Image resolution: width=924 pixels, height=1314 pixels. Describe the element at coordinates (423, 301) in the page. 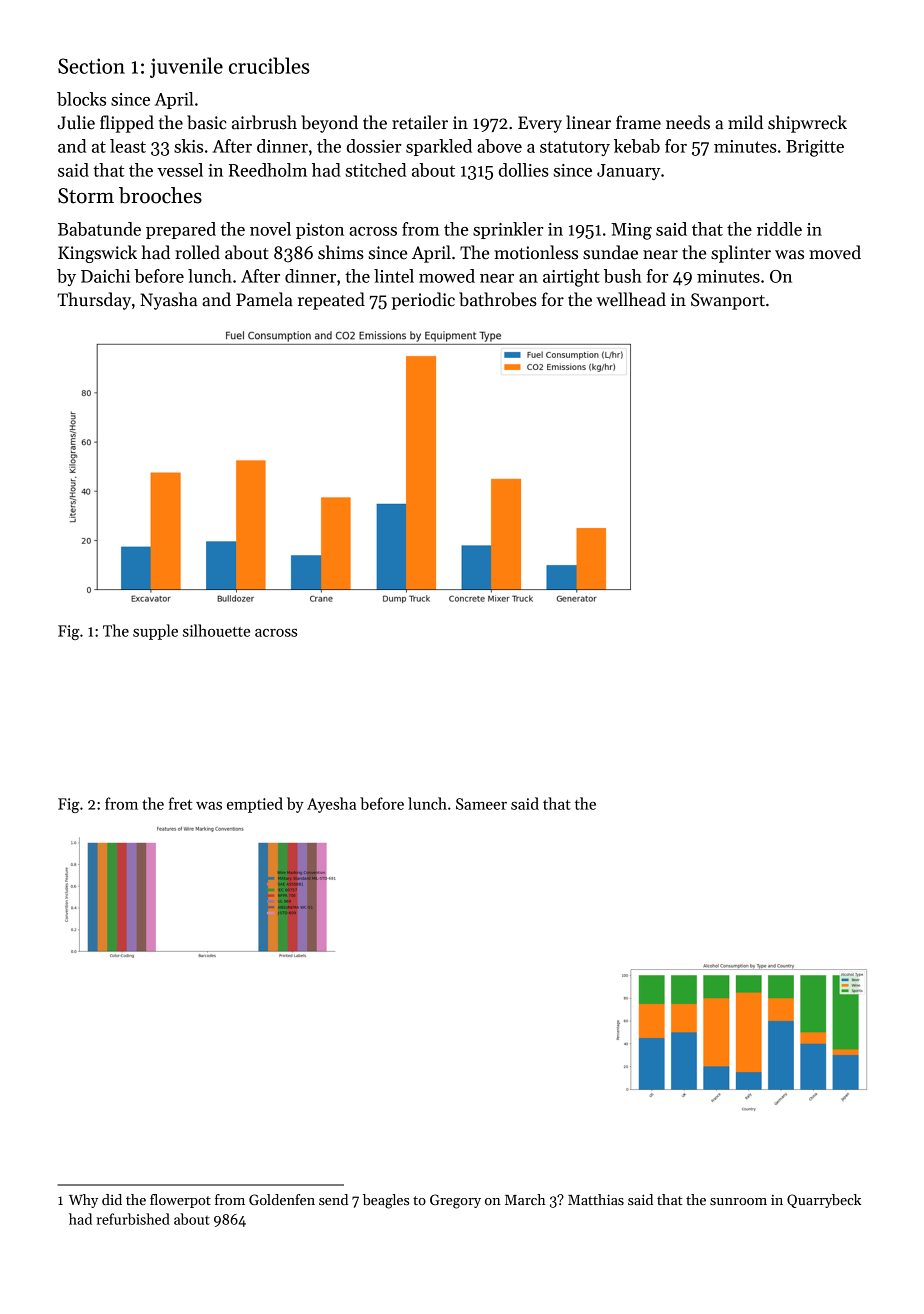

I see `periodic` at that location.
